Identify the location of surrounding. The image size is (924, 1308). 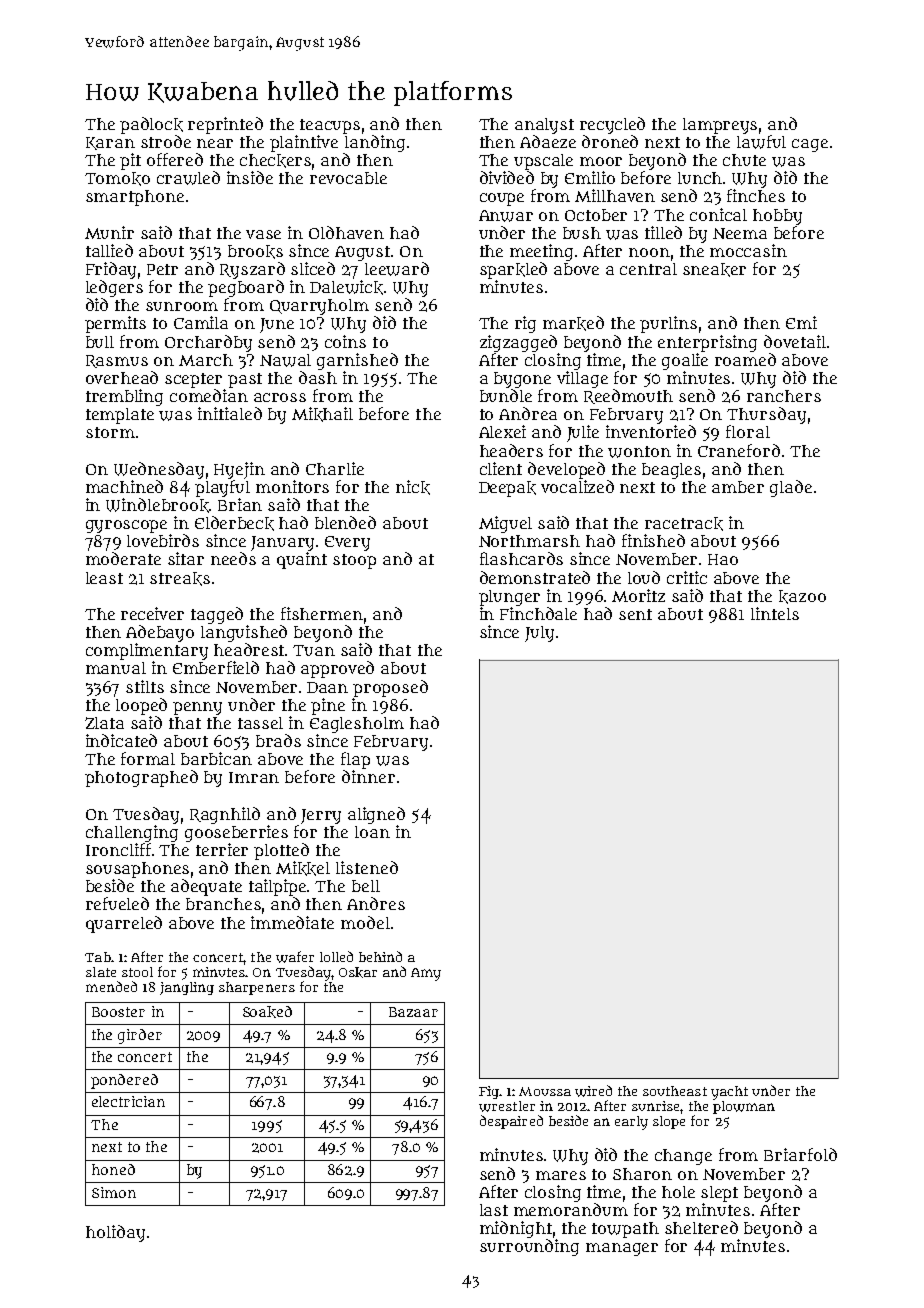
(529, 1247).
